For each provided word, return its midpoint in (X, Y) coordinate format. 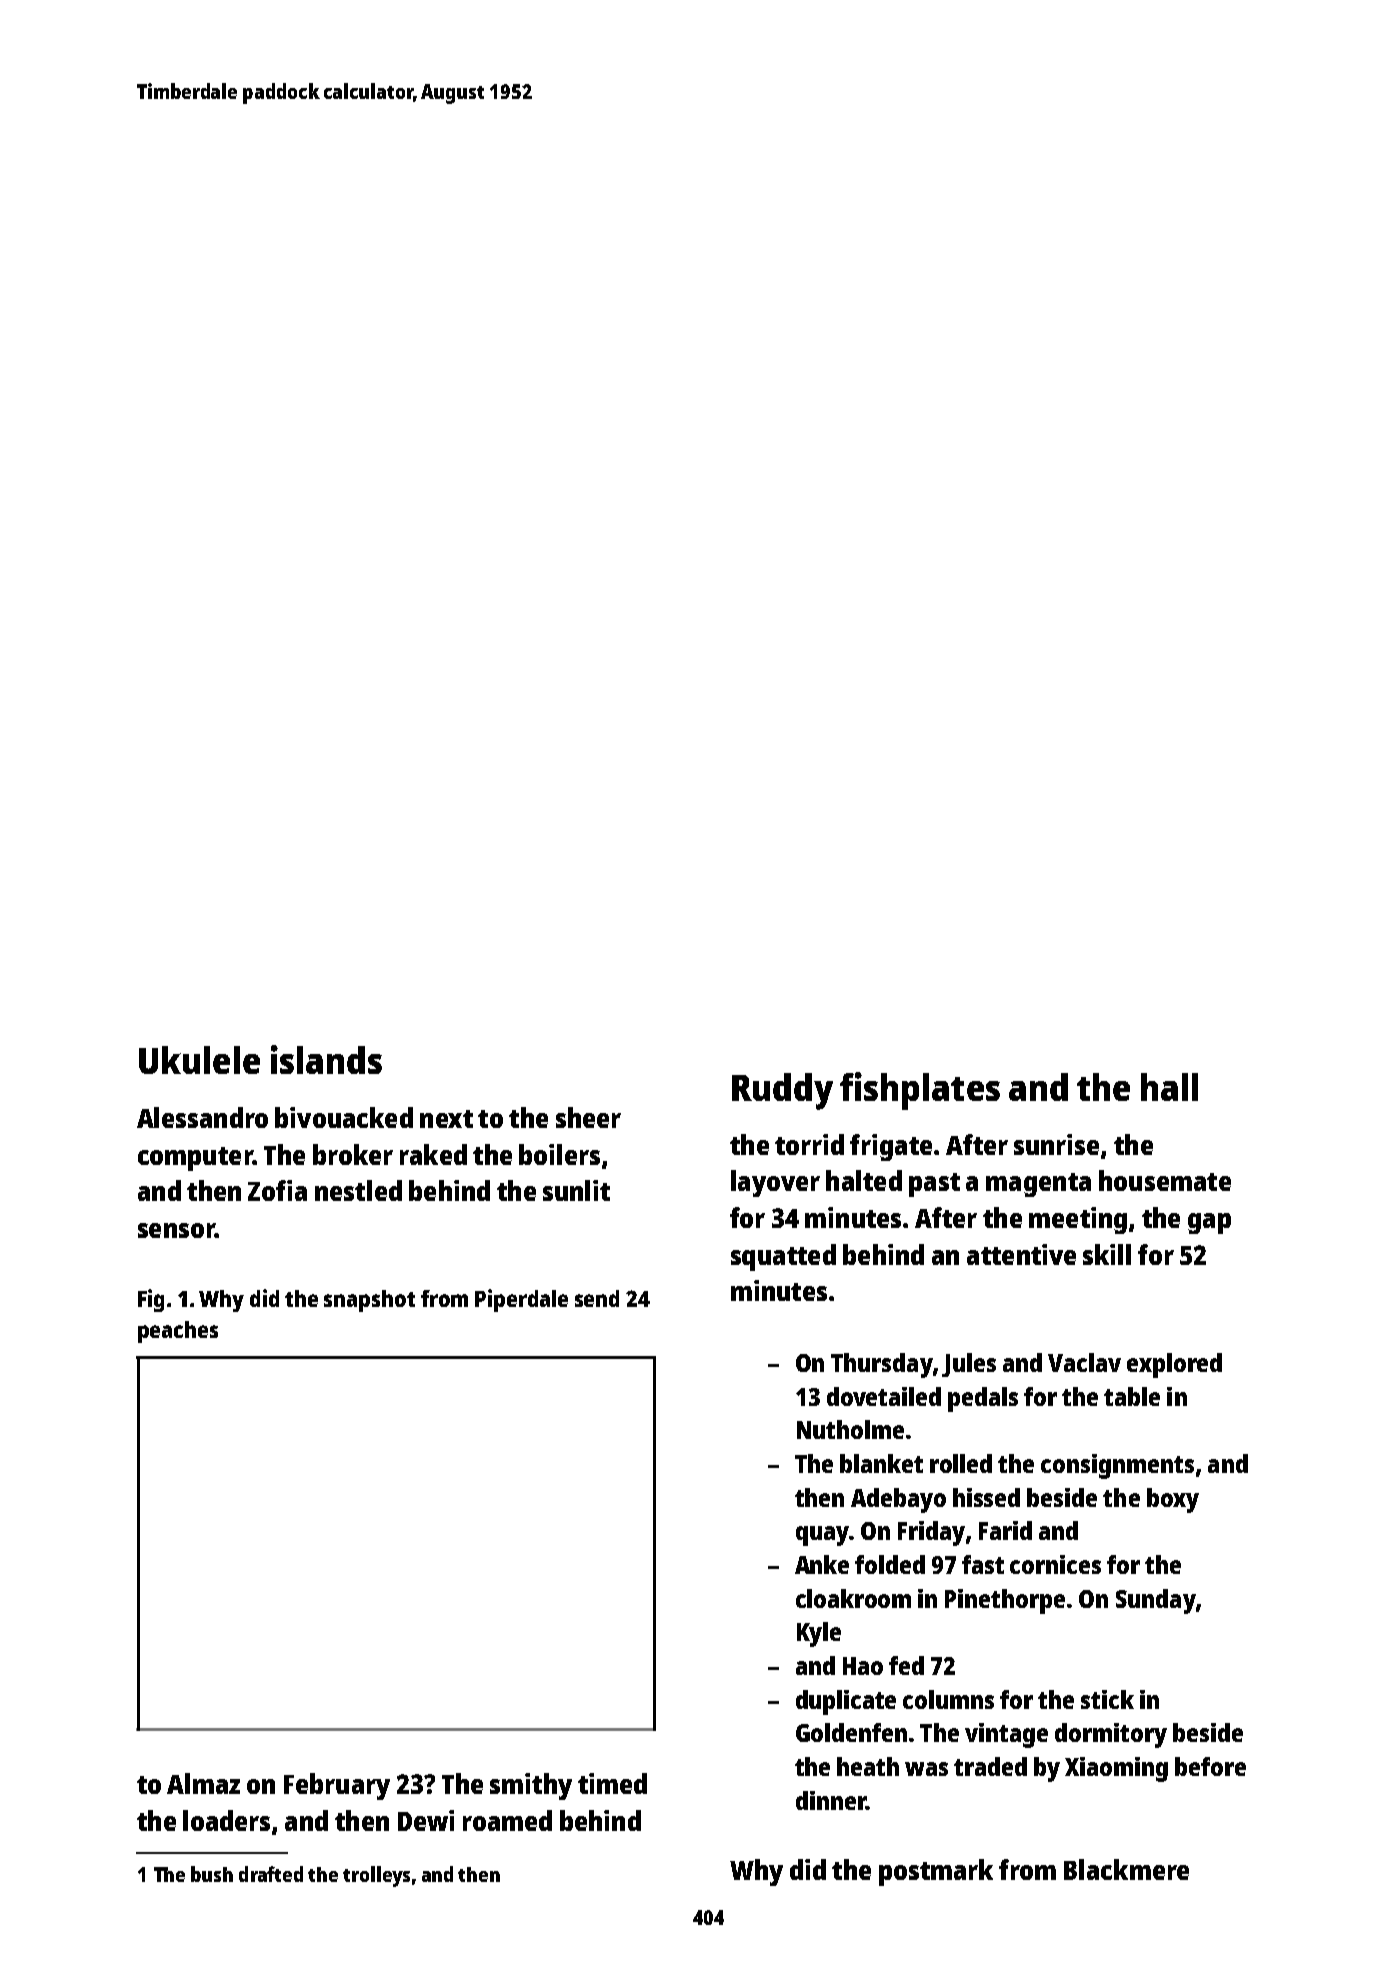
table (1132, 1396)
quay (822, 1536)
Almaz (203, 1783)
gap (1209, 1223)
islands (326, 1059)
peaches (178, 1332)
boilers (559, 1154)
